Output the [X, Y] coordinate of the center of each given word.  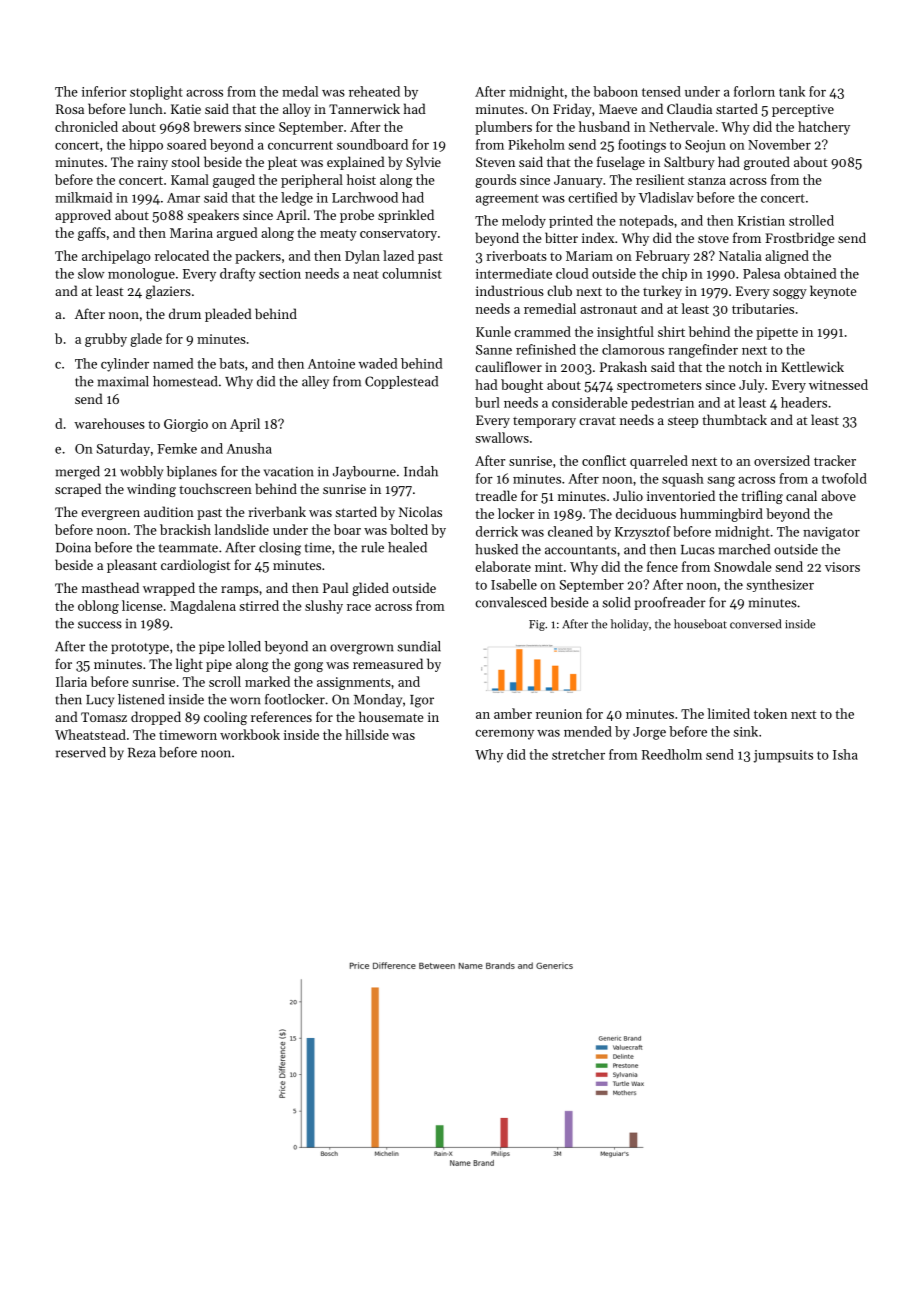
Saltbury [689, 163]
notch [745, 366]
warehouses [109, 423]
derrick [497, 531]
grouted [767, 163]
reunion [559, 714]
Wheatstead [90, 734]
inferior [104, 91]
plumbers [503, 128]
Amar [183, 198]
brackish [185, 529]
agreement [507, 200]
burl [487, 402]
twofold [844, 478]
